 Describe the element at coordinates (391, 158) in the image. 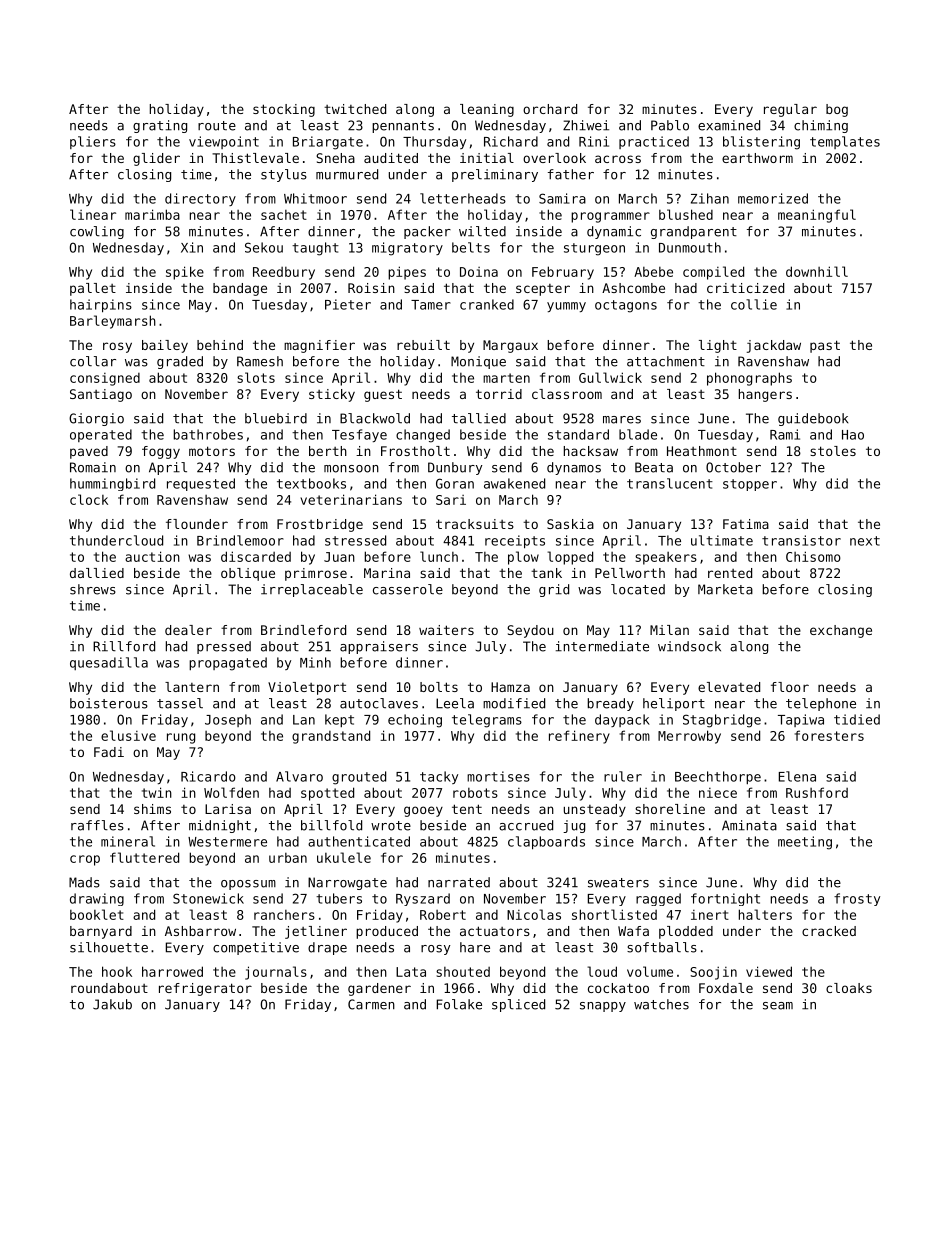

I see `audited` at that location.
